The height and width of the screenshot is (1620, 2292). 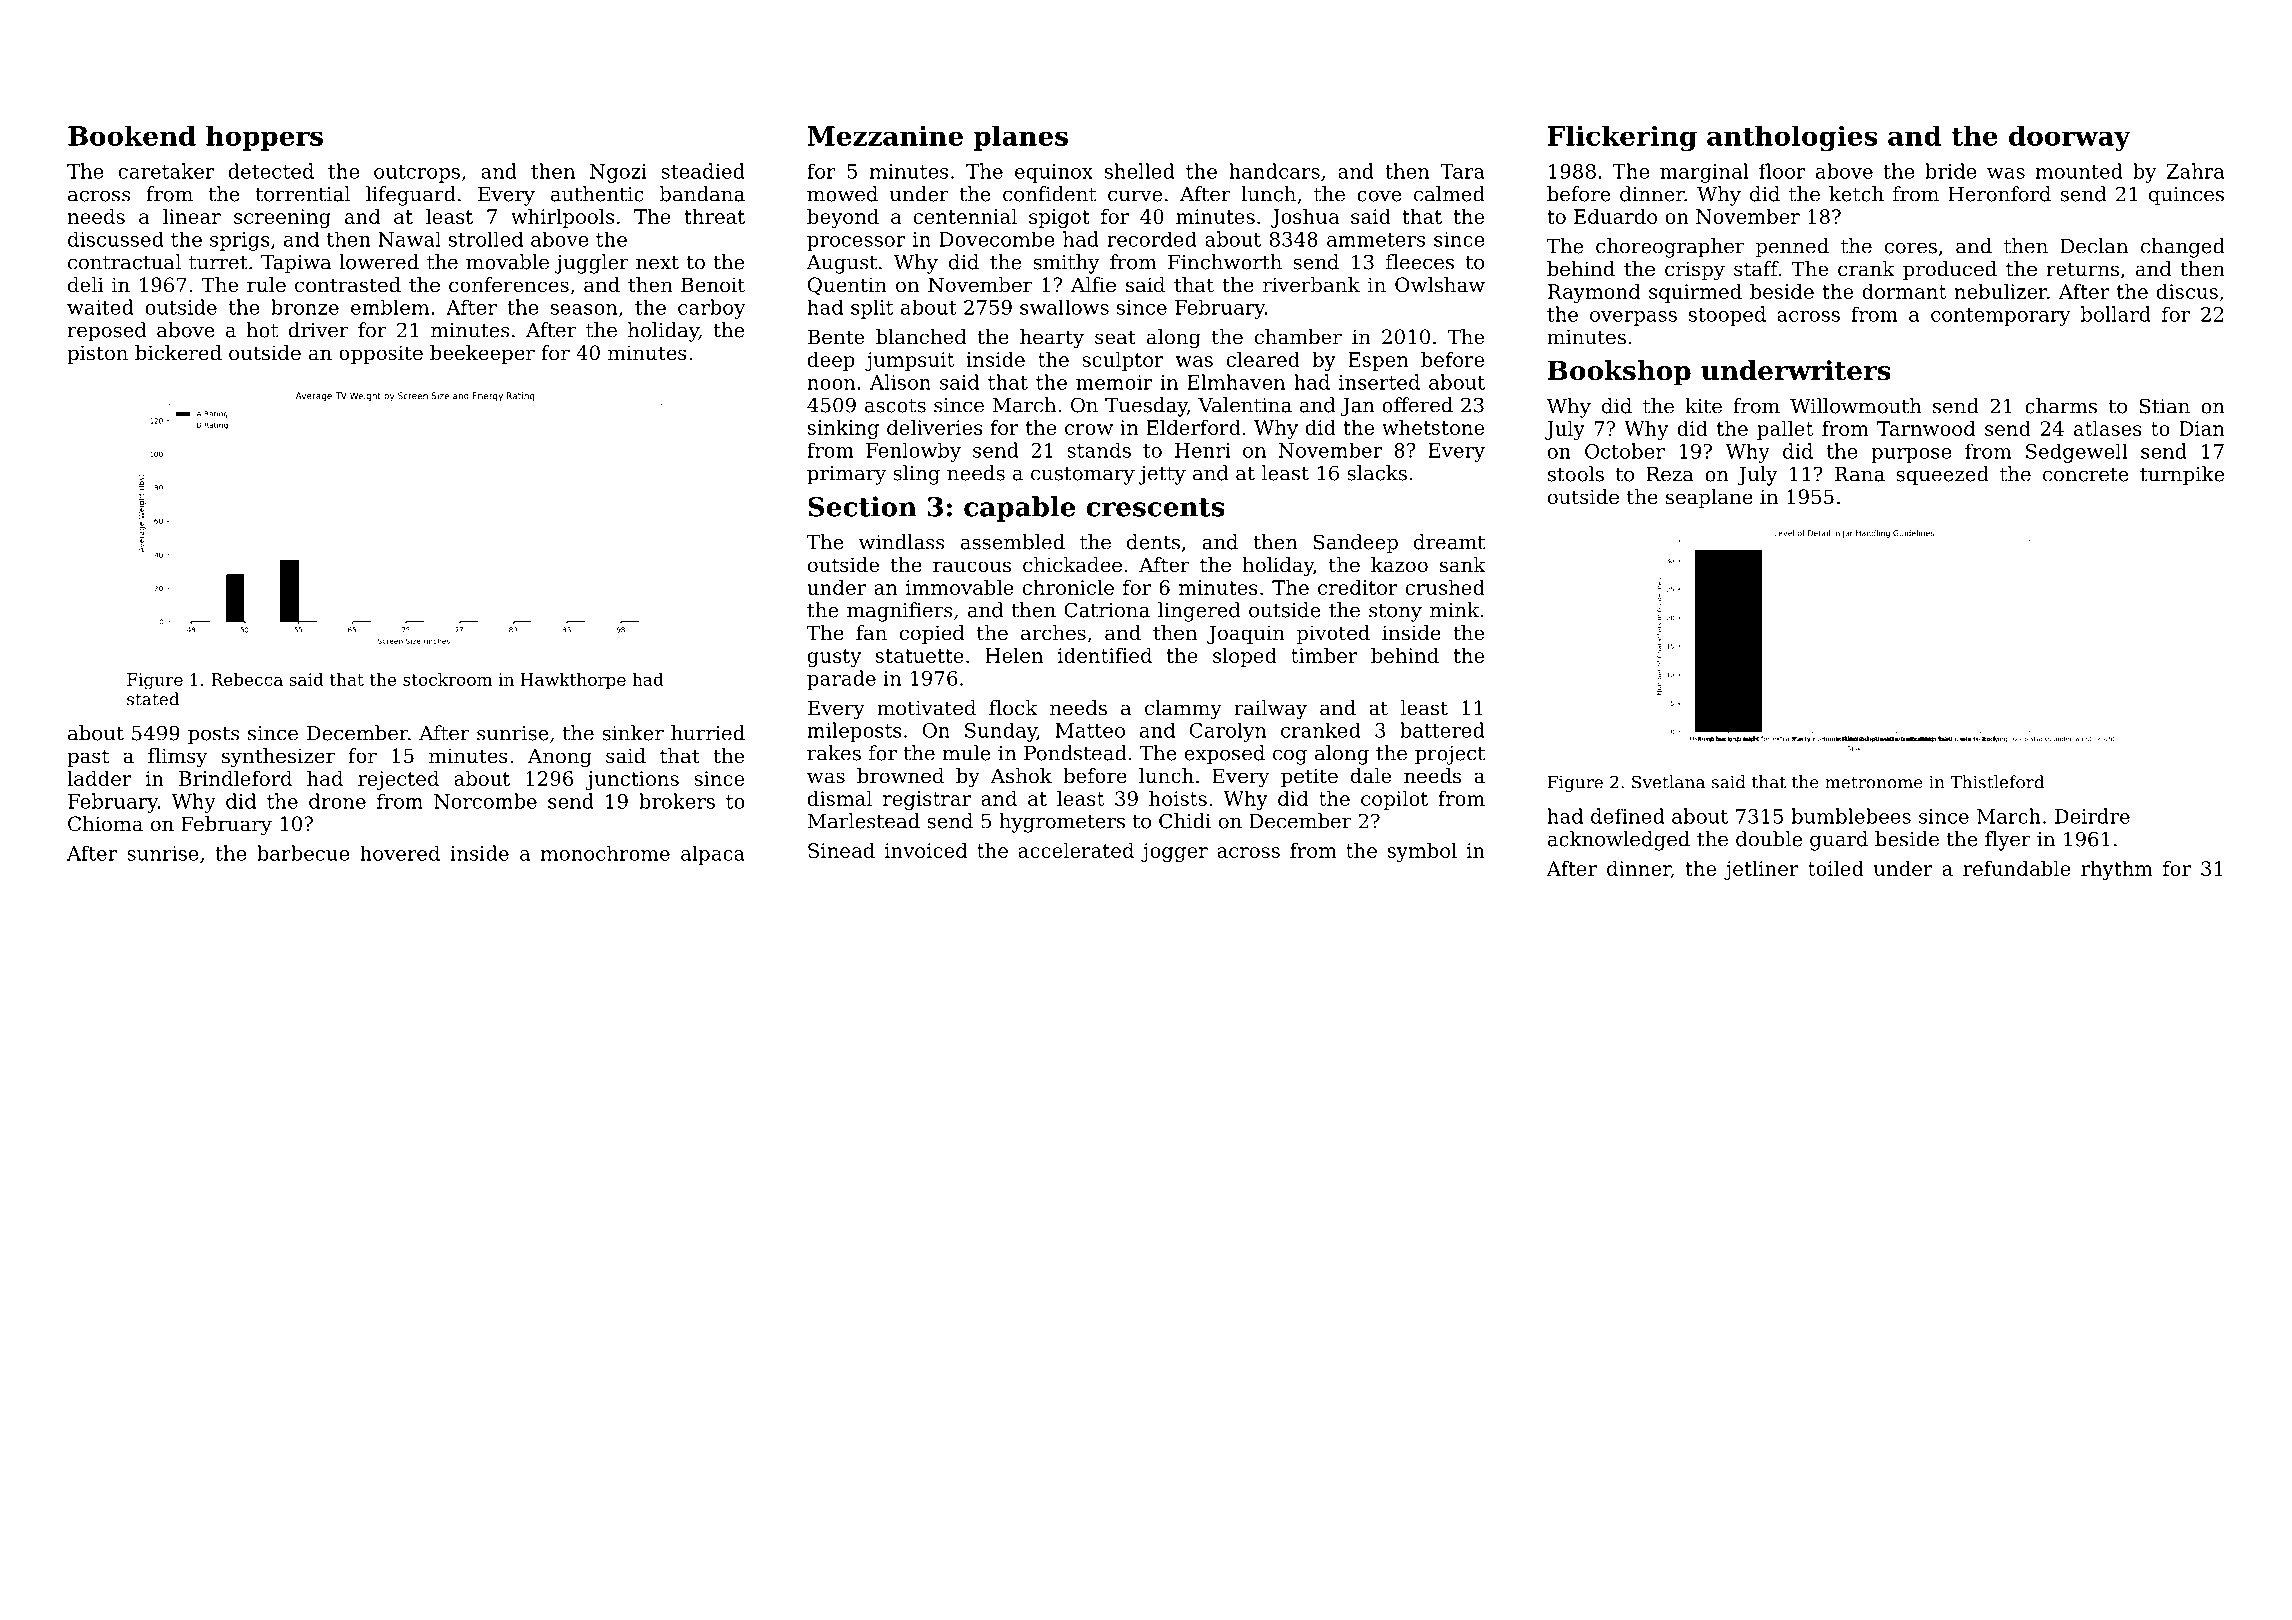 What do you see at coordinates (2182, 476) in the screenshot?
I see `turnpike` at bounding box center [2182, 476].
